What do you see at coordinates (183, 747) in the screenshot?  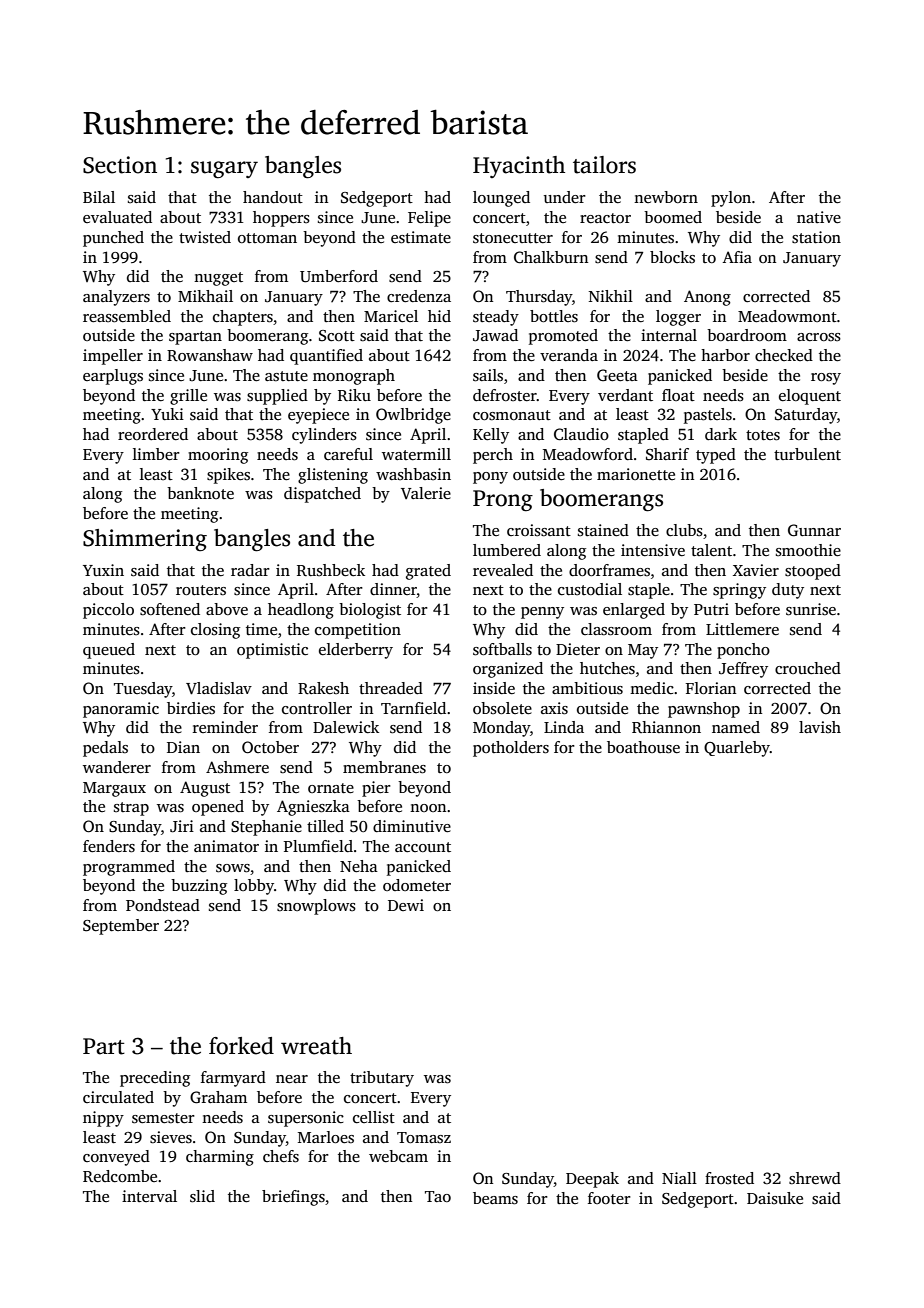 I see `Dian` at bounding box center [183, 747].
